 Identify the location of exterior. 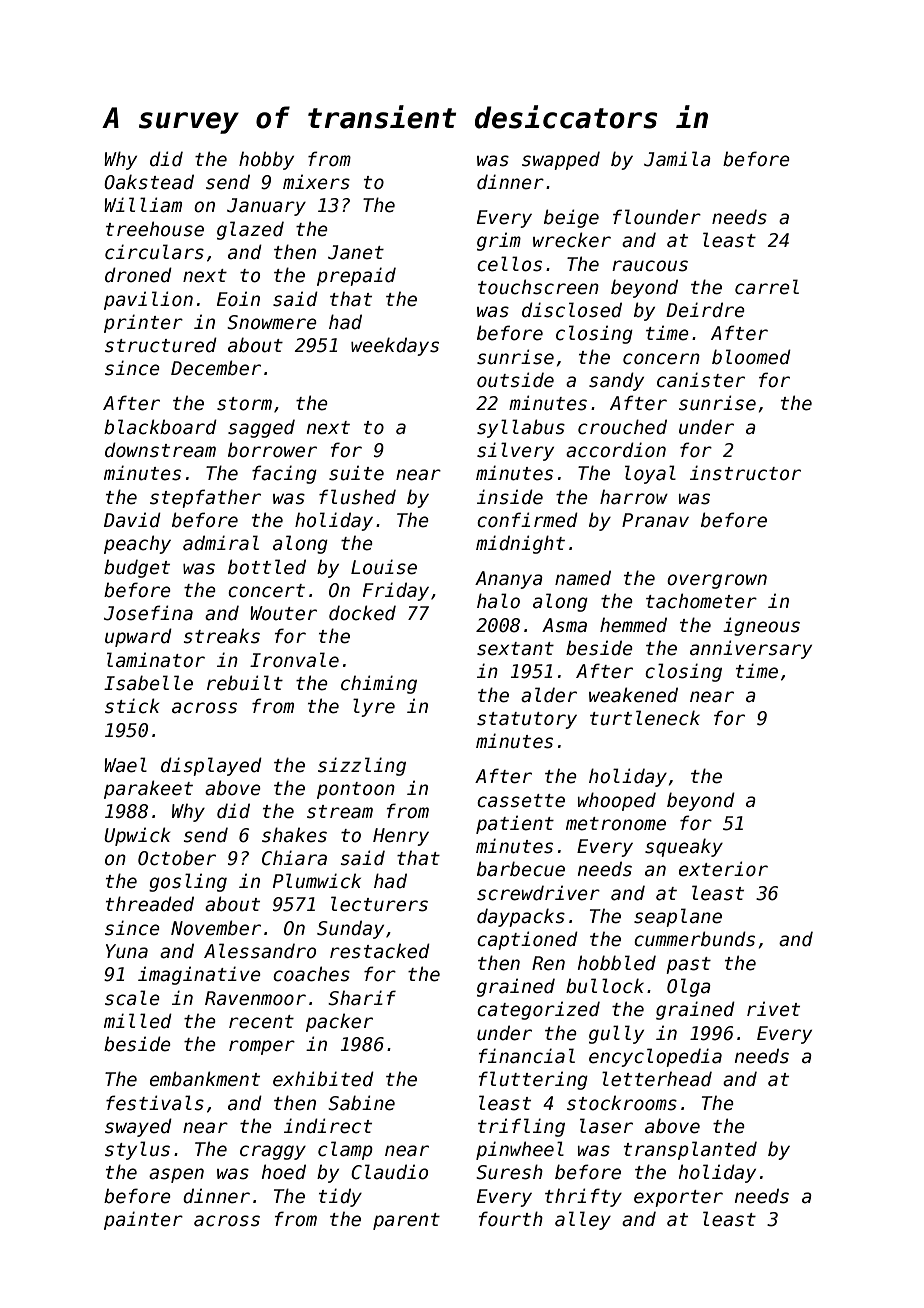
(723, 869).
